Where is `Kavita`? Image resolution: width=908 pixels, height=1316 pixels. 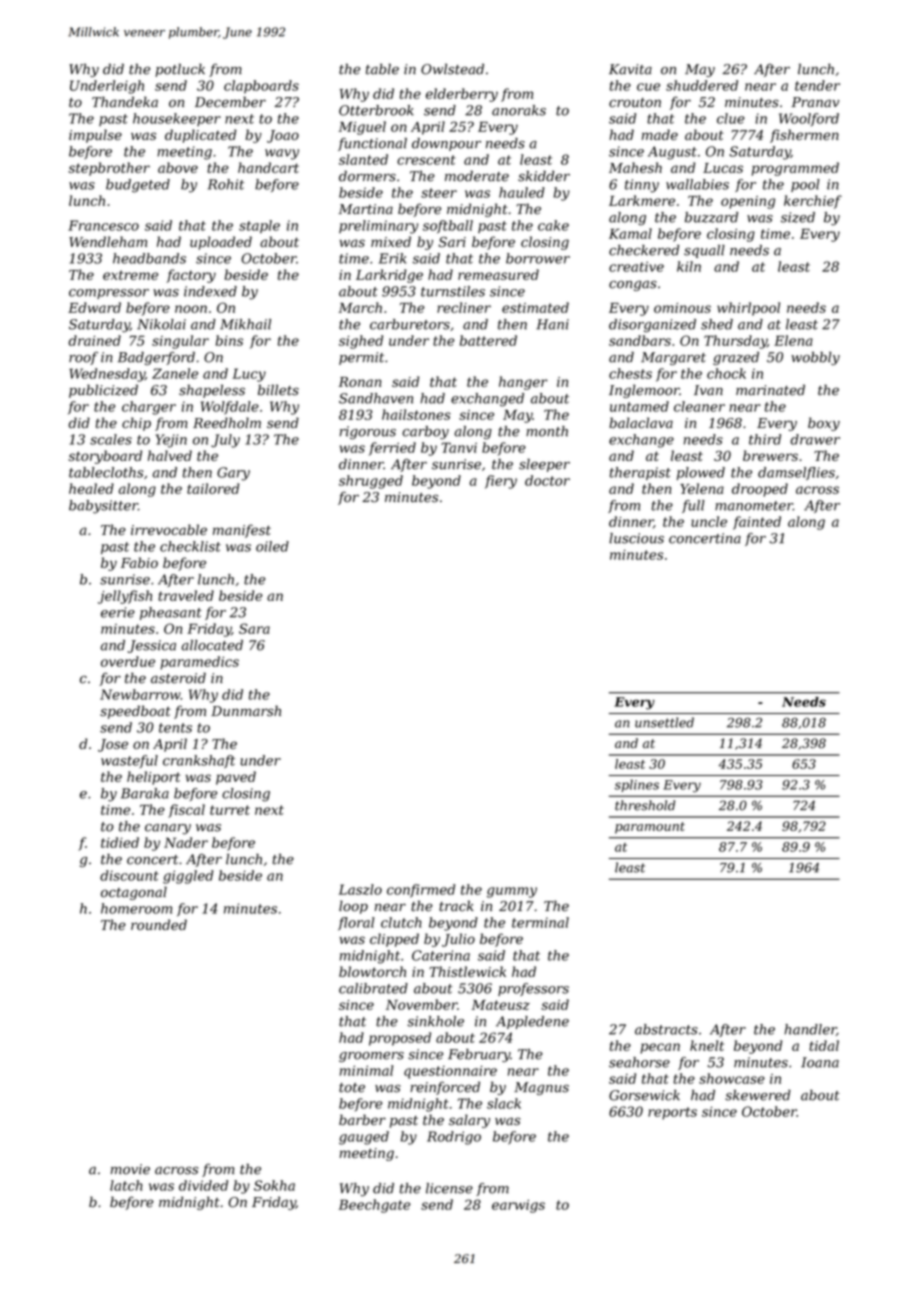
Kavita is located at coordinates (630, 69).
